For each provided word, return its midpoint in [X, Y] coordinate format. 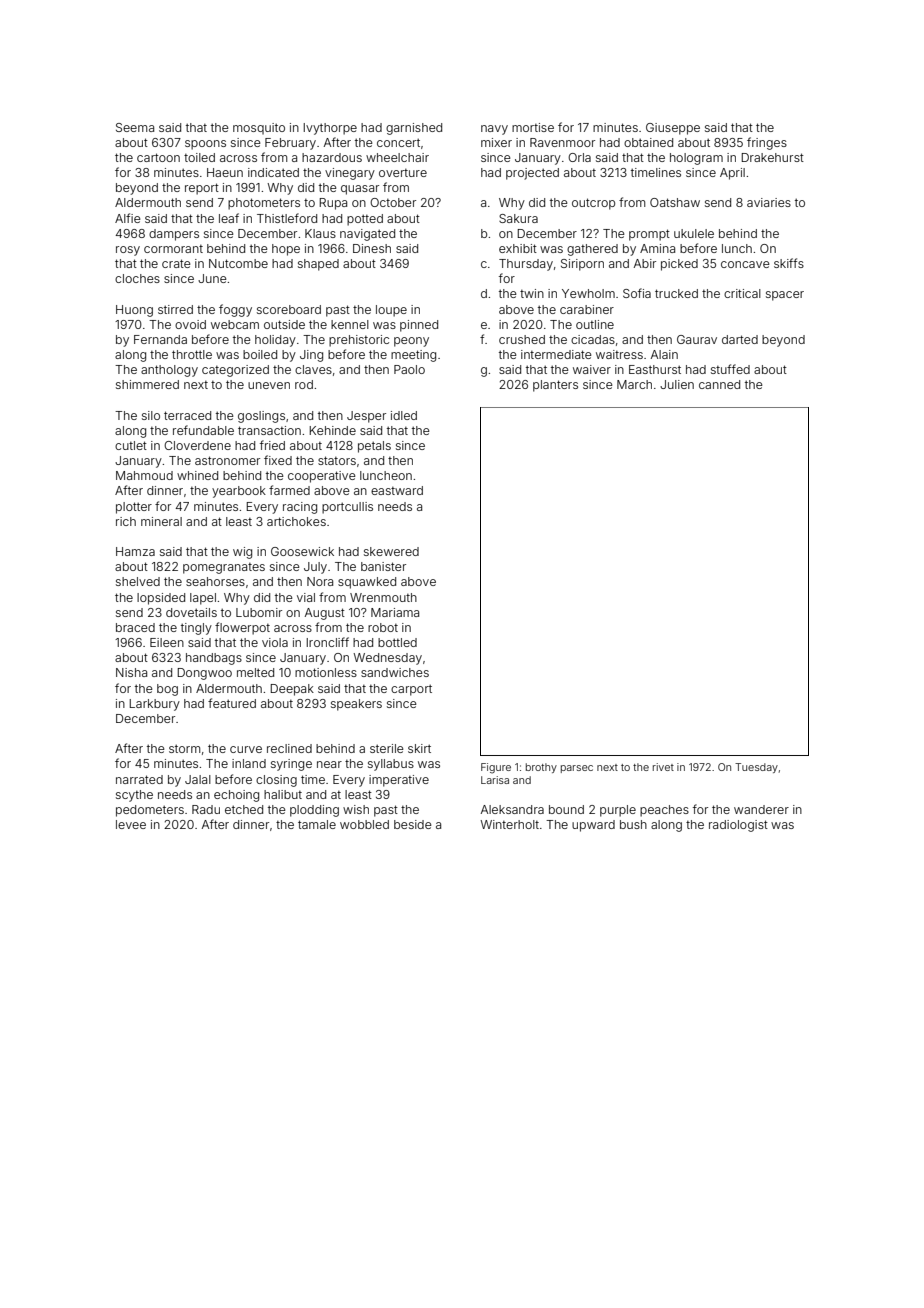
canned [719, 384]
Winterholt [509, 824]
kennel [350, 324]
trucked [676, 293]
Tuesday [756, 768]
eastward [397, 490]
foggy [235, 310]
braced [135, 627]
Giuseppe [673, 129]
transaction [269, 430]
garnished [414, 129]
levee [131, 824]
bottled [397, 642]
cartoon [158, 157]
